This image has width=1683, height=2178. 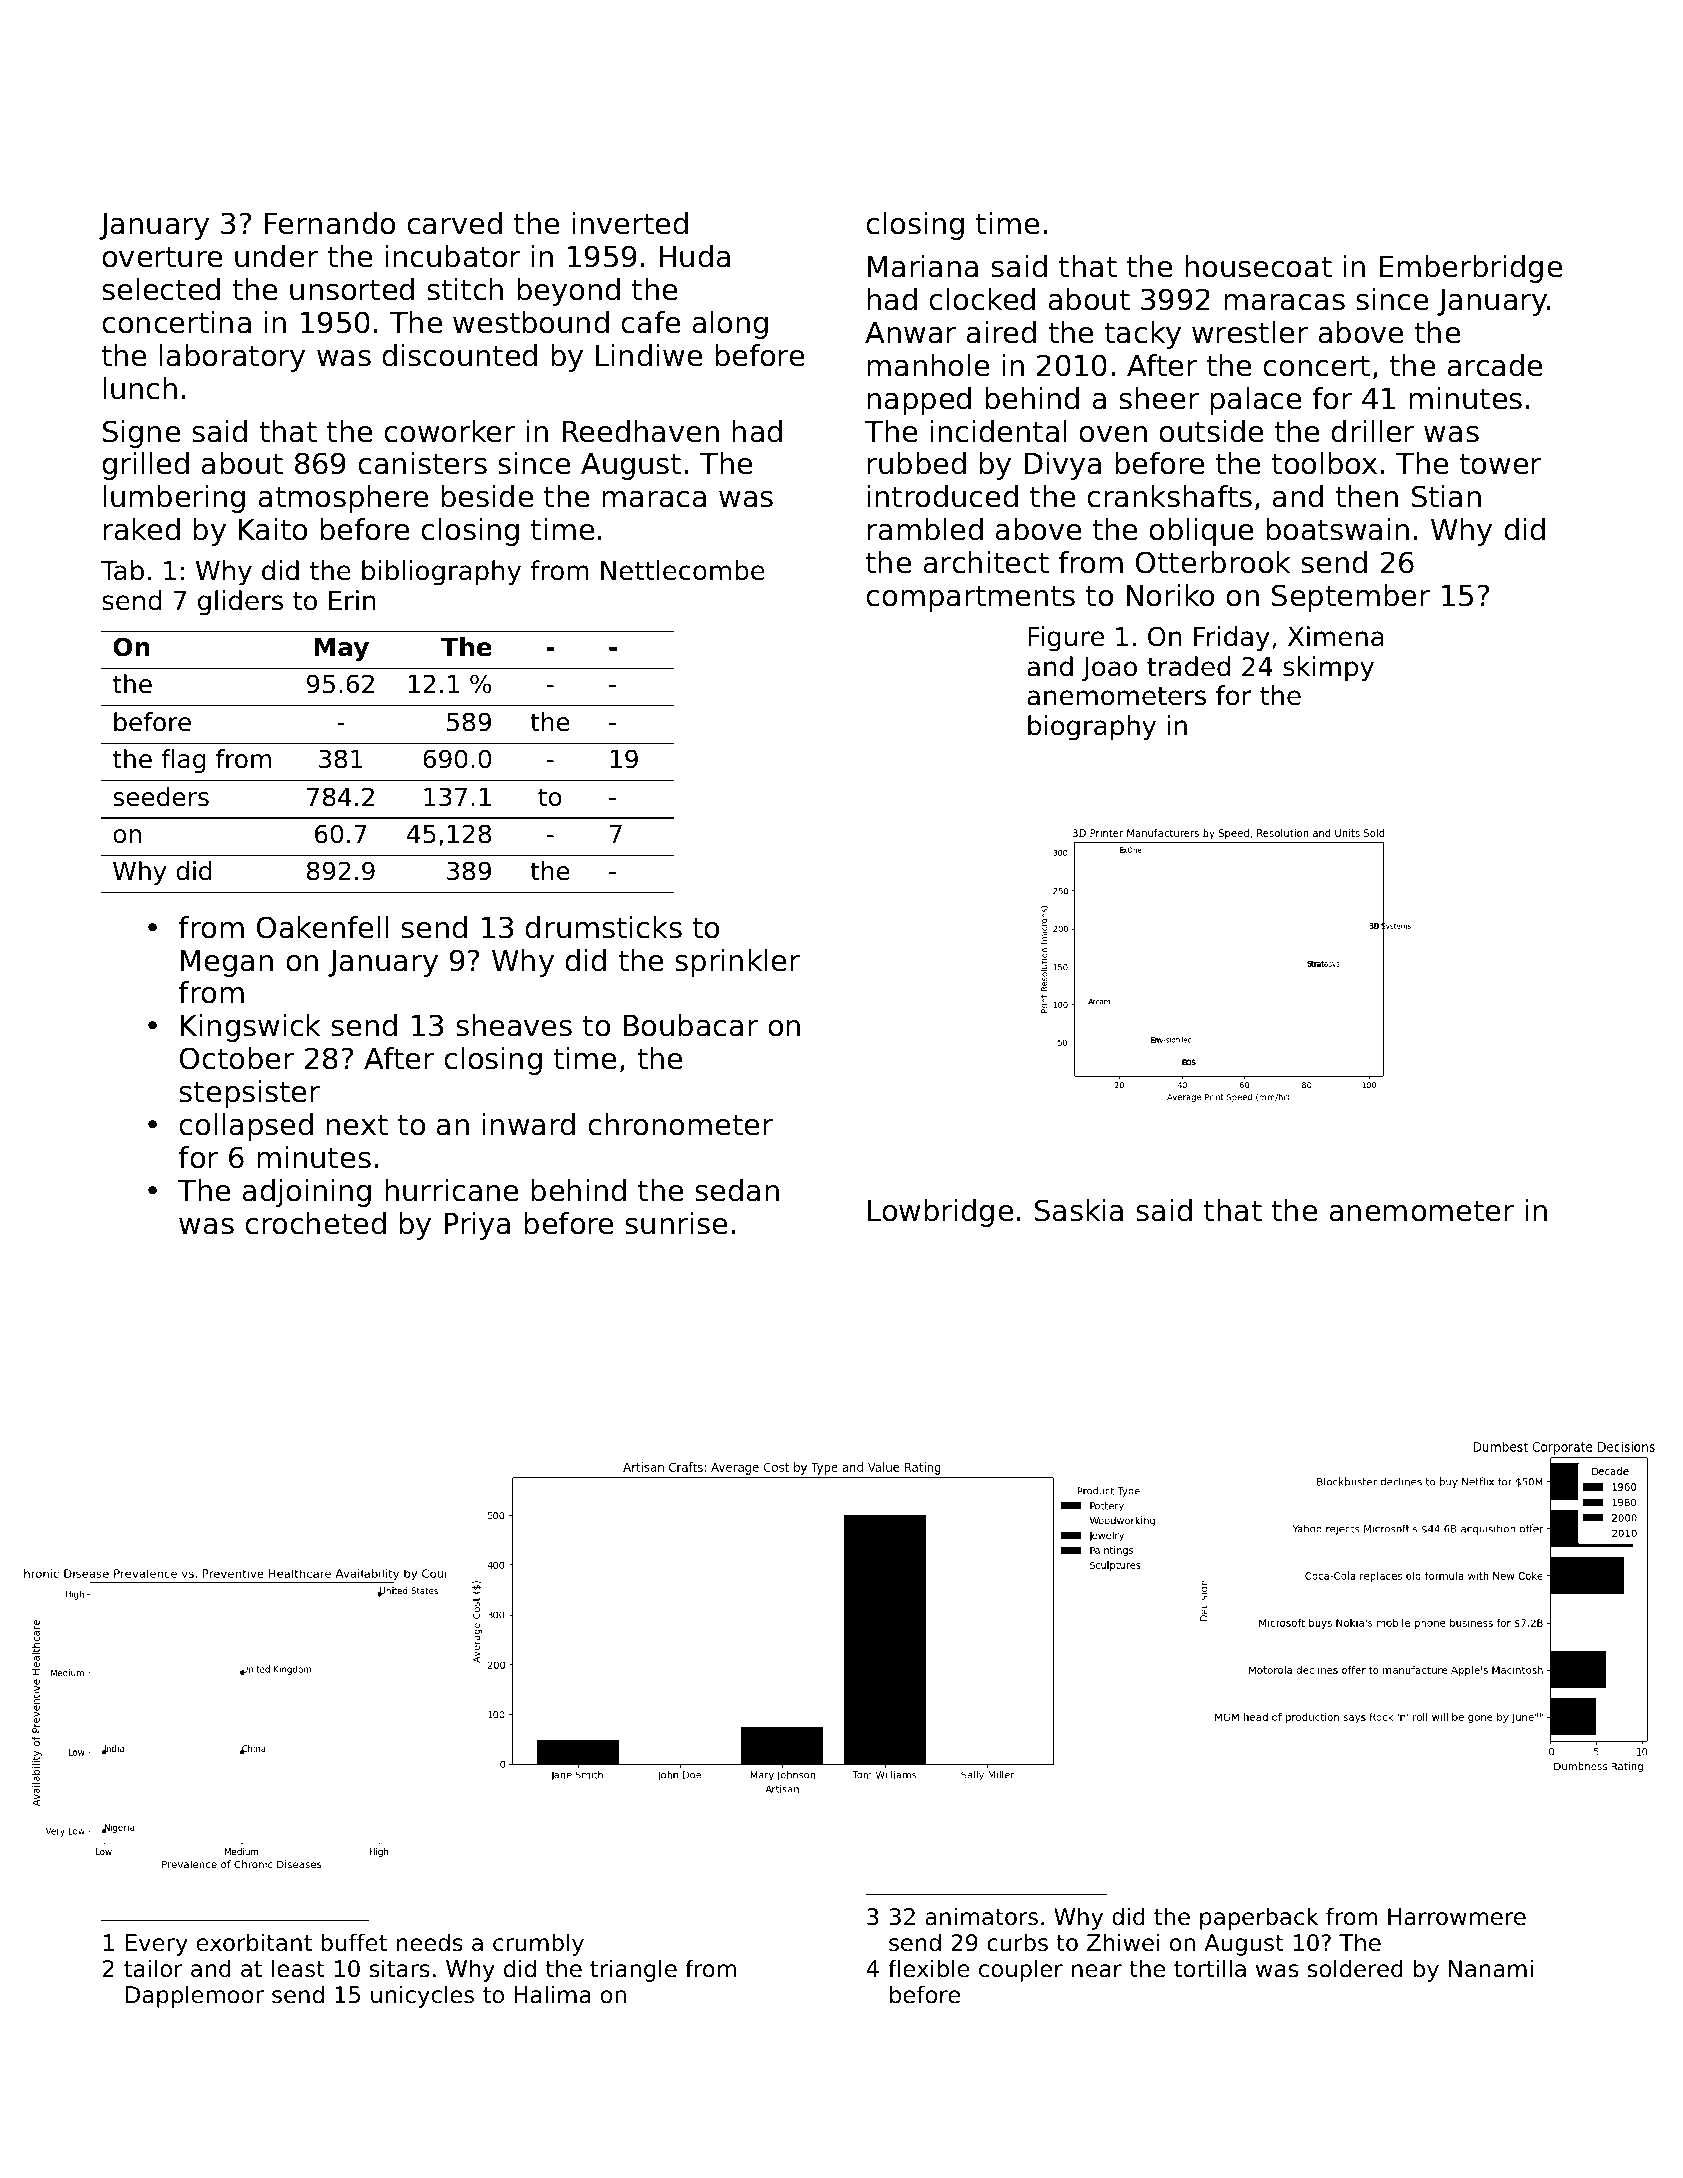 I want to click on cafe, so click(x=650, y=322).
